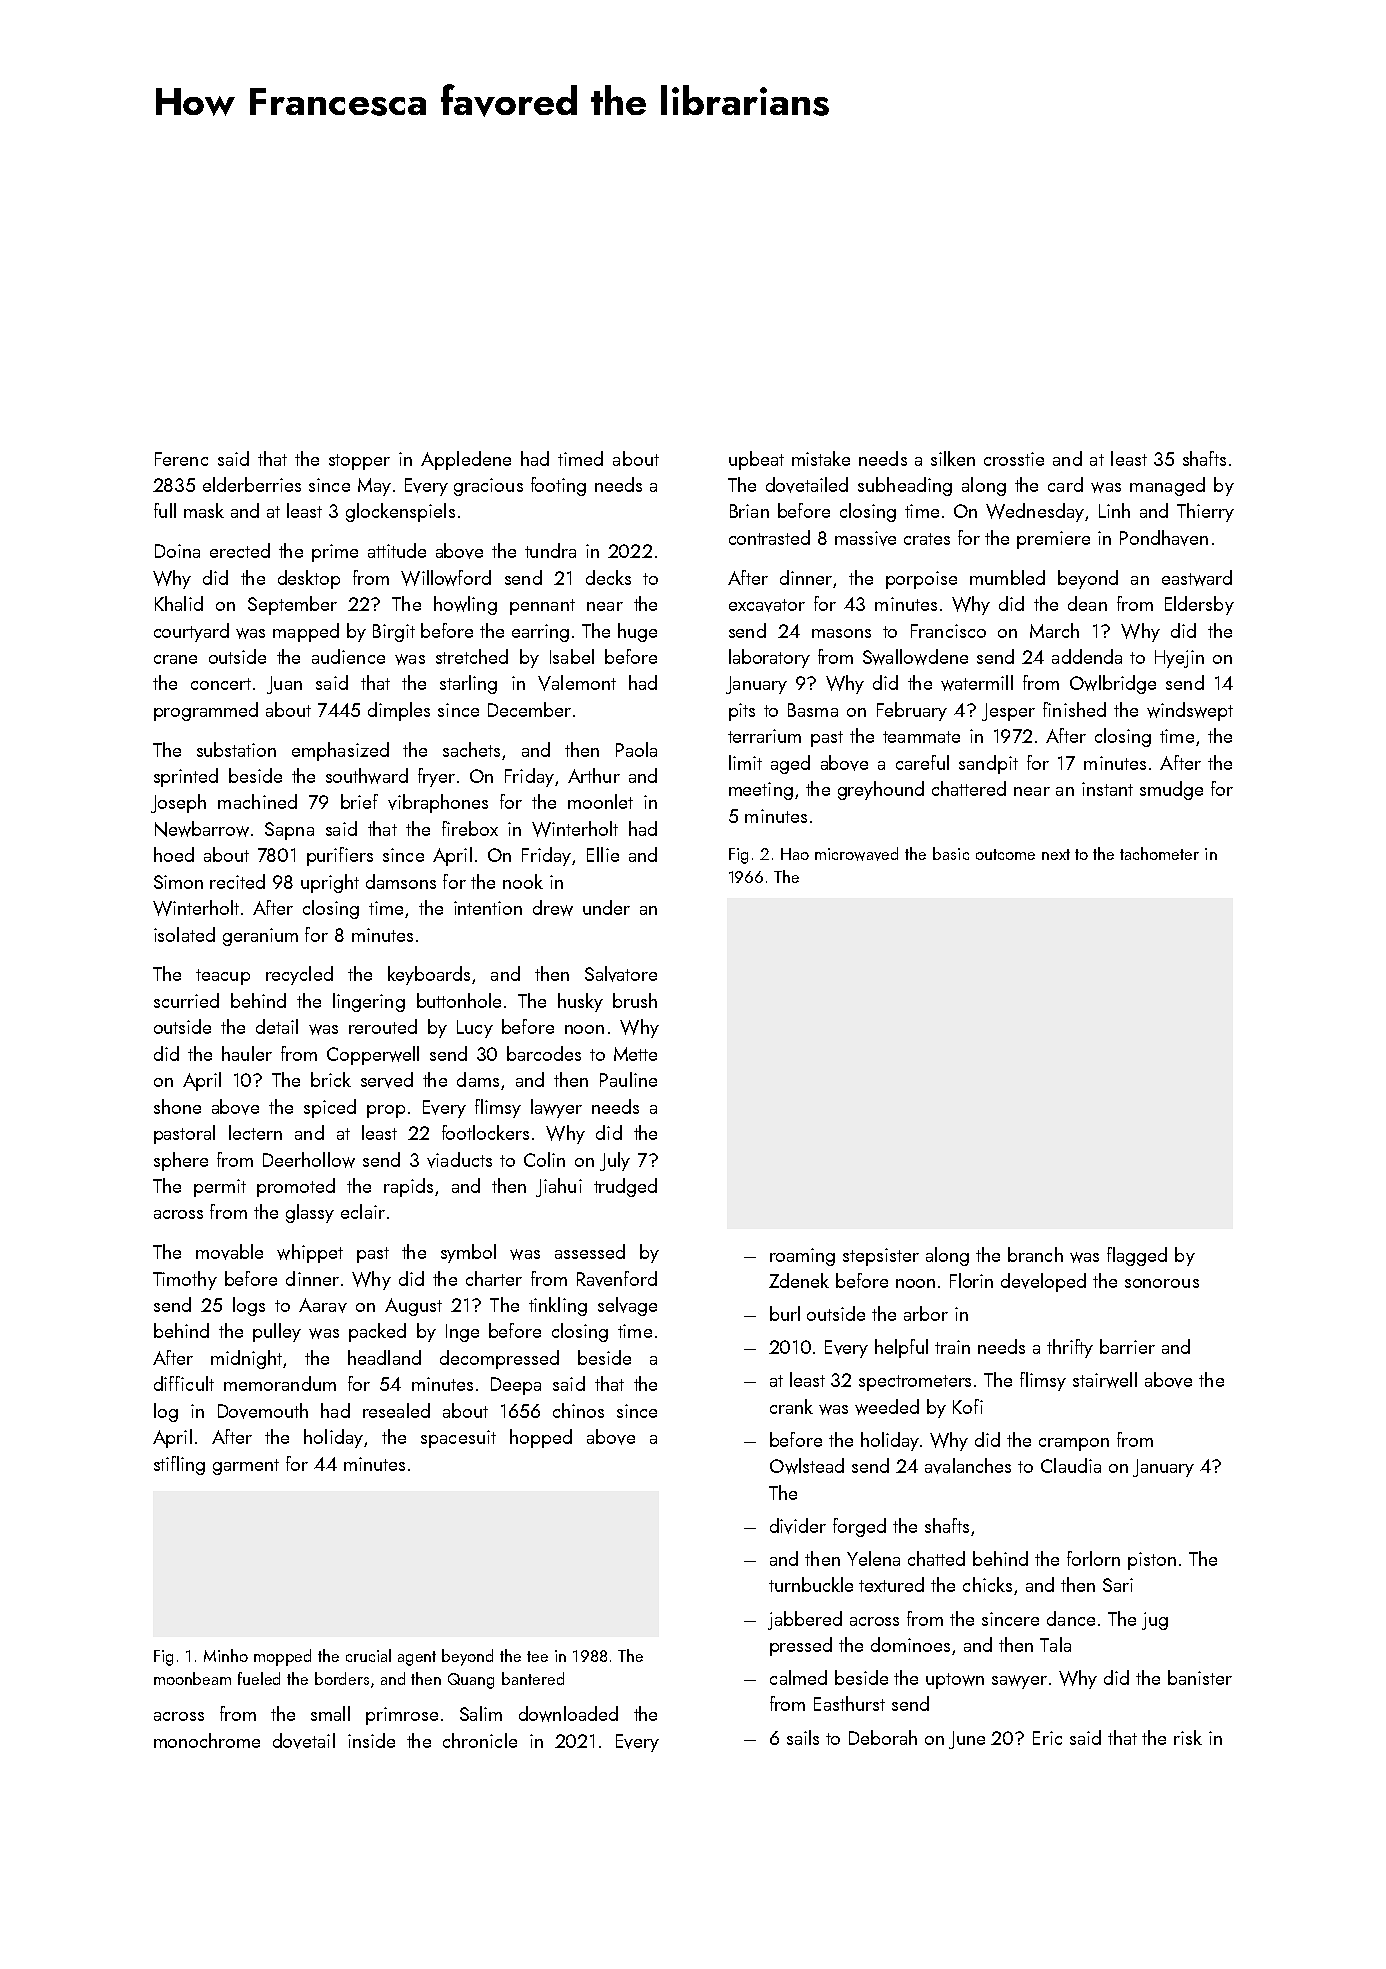 This screenshot has width=1386, height=1969. What do you see at coordinates (263, 1411) in the screenshot?
I see `Dovemouth` at bounding box center [263, 1411].
